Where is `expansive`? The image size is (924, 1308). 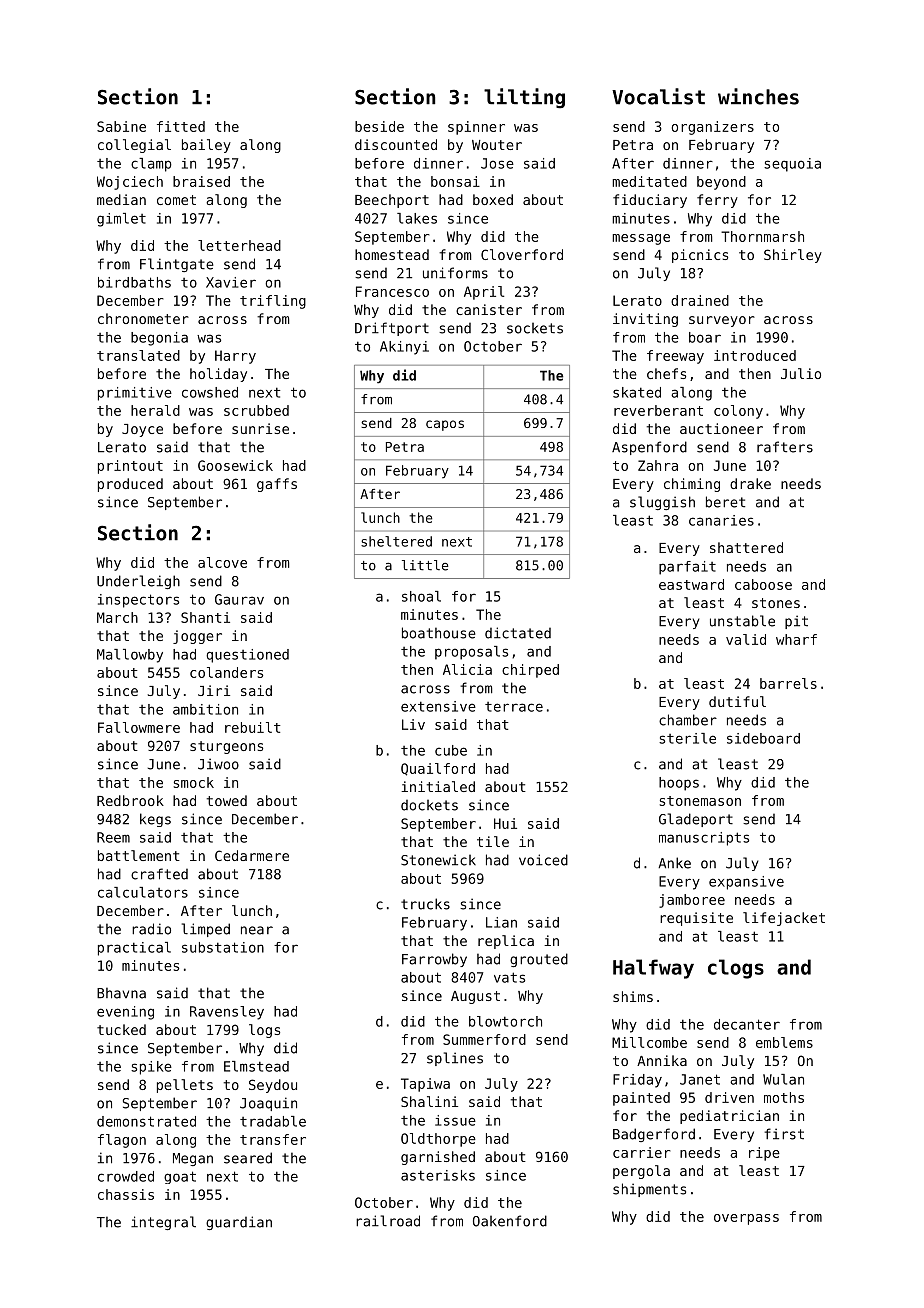 expansive is located at coordinates (746, 883).
